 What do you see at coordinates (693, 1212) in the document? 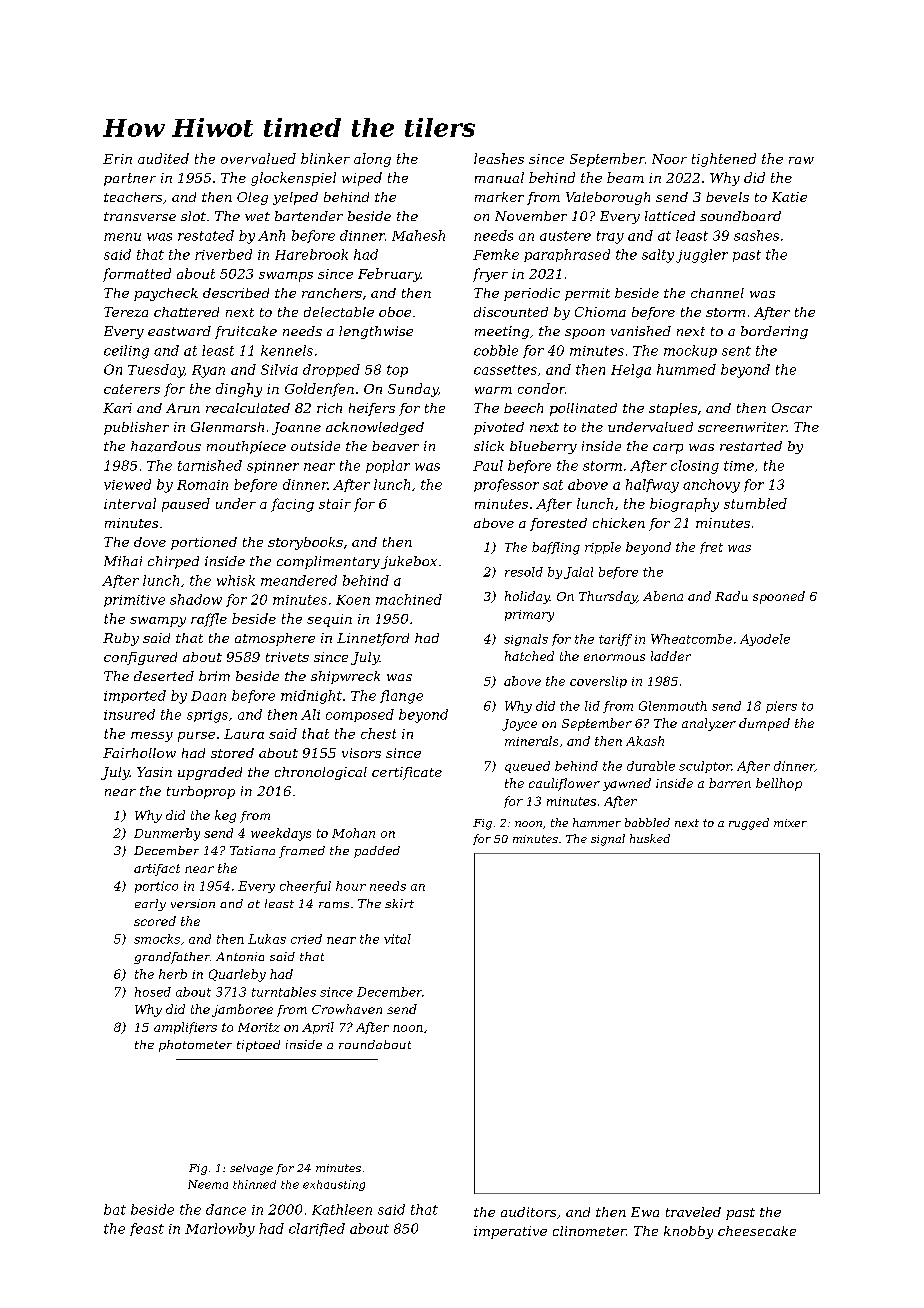
I see `traveled` at bounding box center [693, 1212].
